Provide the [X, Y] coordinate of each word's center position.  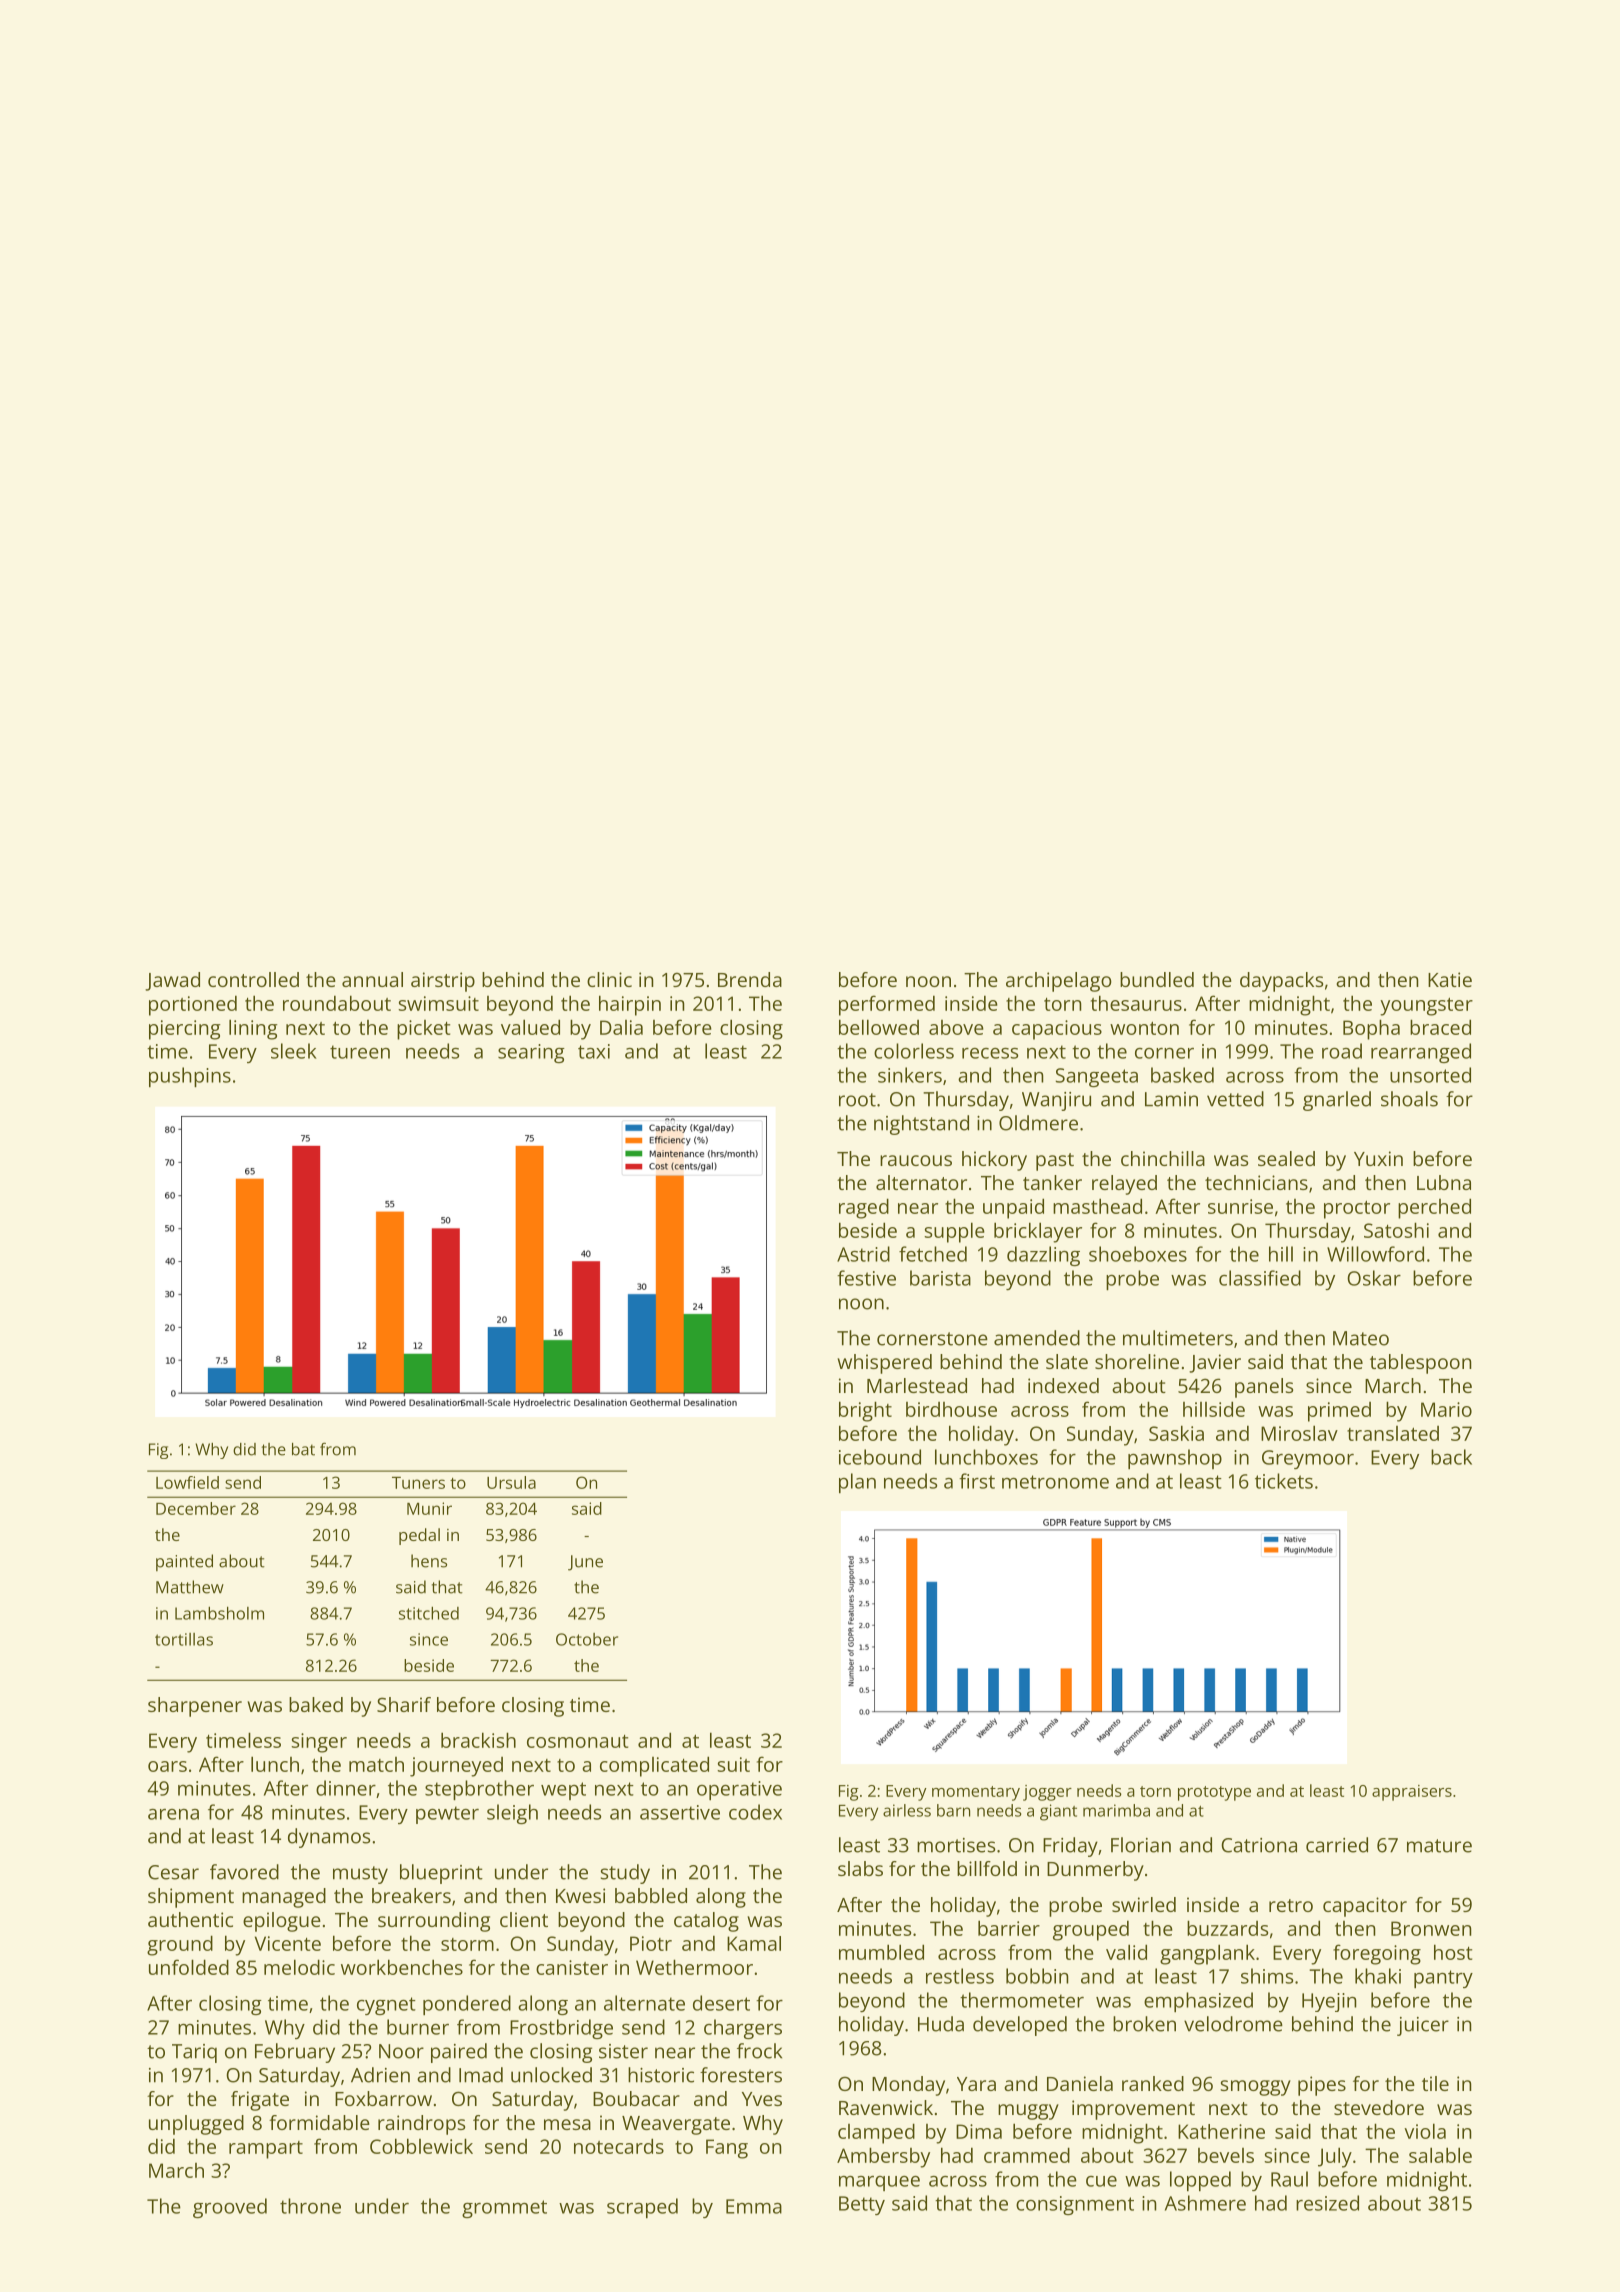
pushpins [190, 1077]
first [977, 1481]
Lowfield [187, 1482]
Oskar [1374, 1278]
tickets [1284, 1481]
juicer [1423, 2026]
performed [887, 1005]
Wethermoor [694, 1967]
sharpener [195, 1707]
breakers [411, 1895]
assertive [680, 1812]
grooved [230, 2208]
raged [864, 1208]
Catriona [1259, 1845]
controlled [253, 979]
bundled [1157, 979]
